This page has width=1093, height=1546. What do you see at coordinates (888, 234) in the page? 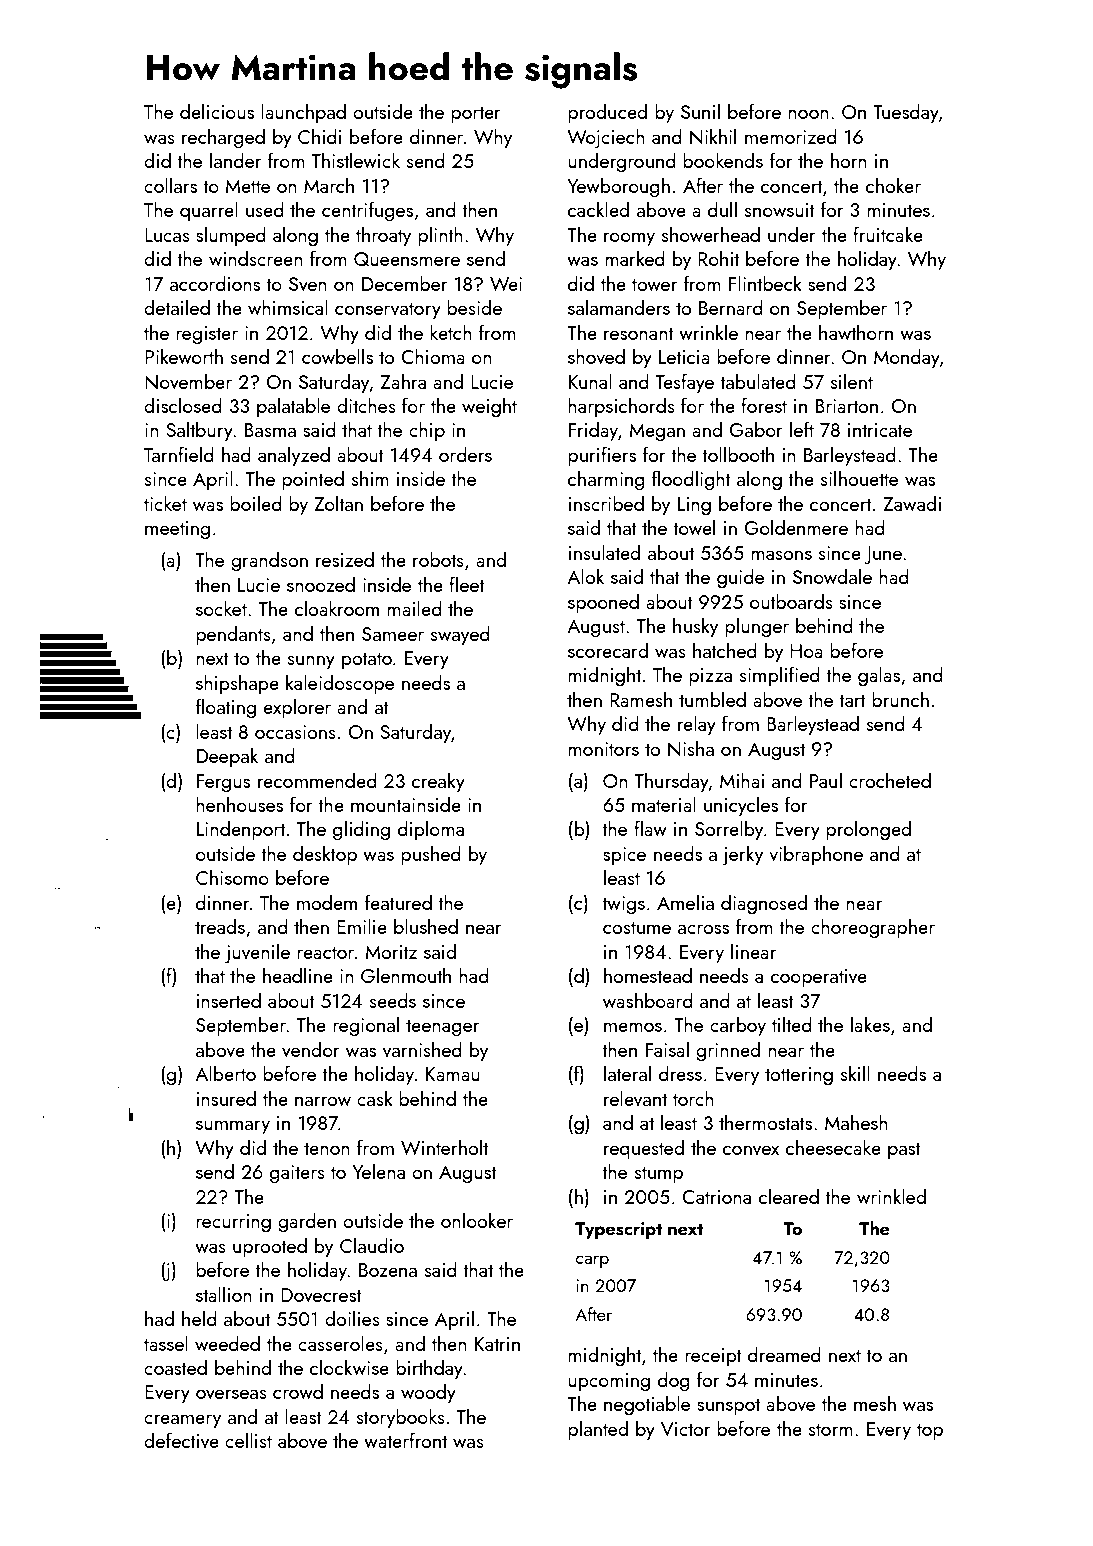
I see `fruitcake` at bounding box center [888, 234].
